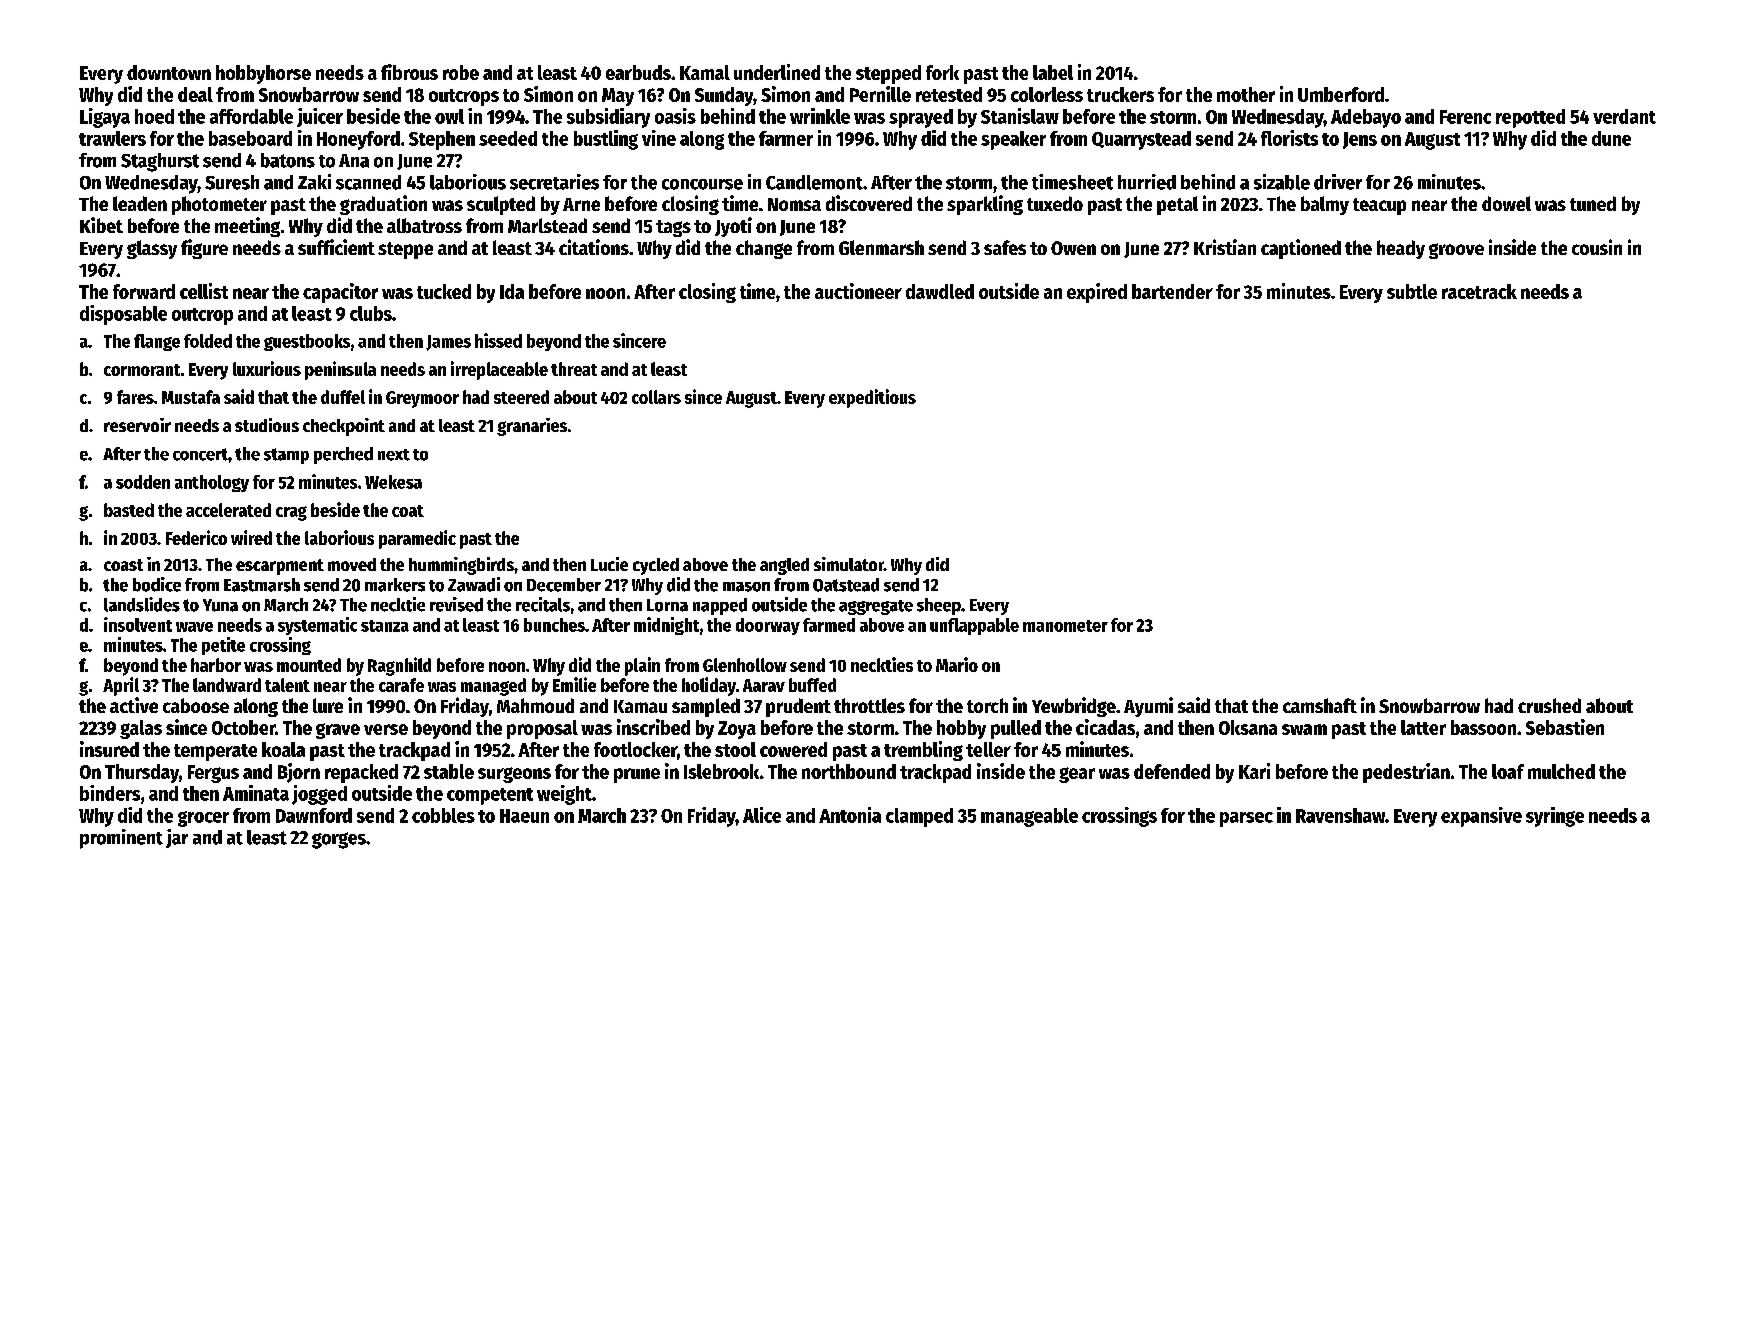 The image size is (1738, 1343). Describe the element at coordinates (1341, 94) in the page. I see `Umberford` at that location.
